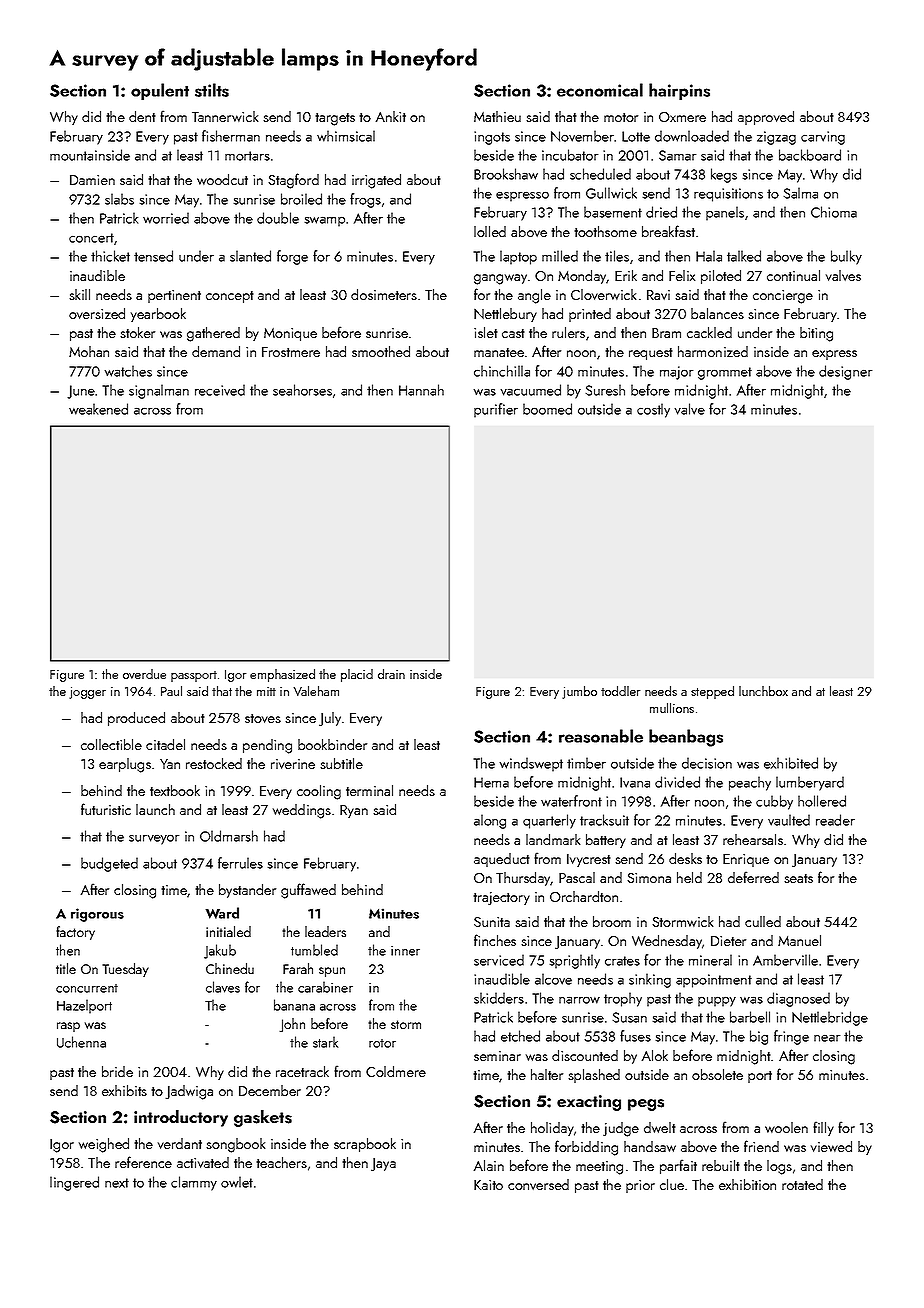 The height and width of the screenshot is (1308, 924). I want to click on weighed, so click(104, 1145).
